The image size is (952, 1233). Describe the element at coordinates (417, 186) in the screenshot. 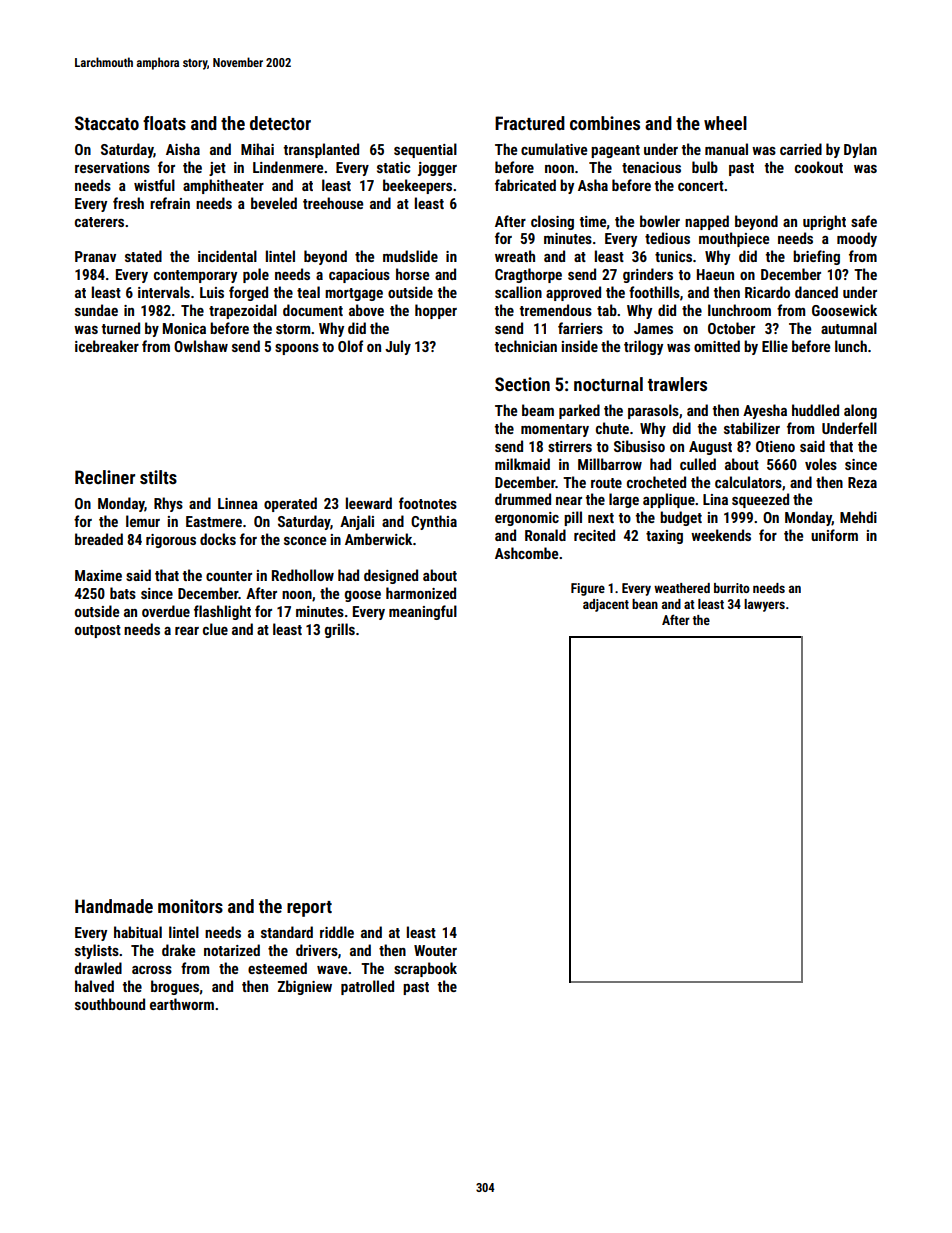

I see `beekeepers` at that location.
